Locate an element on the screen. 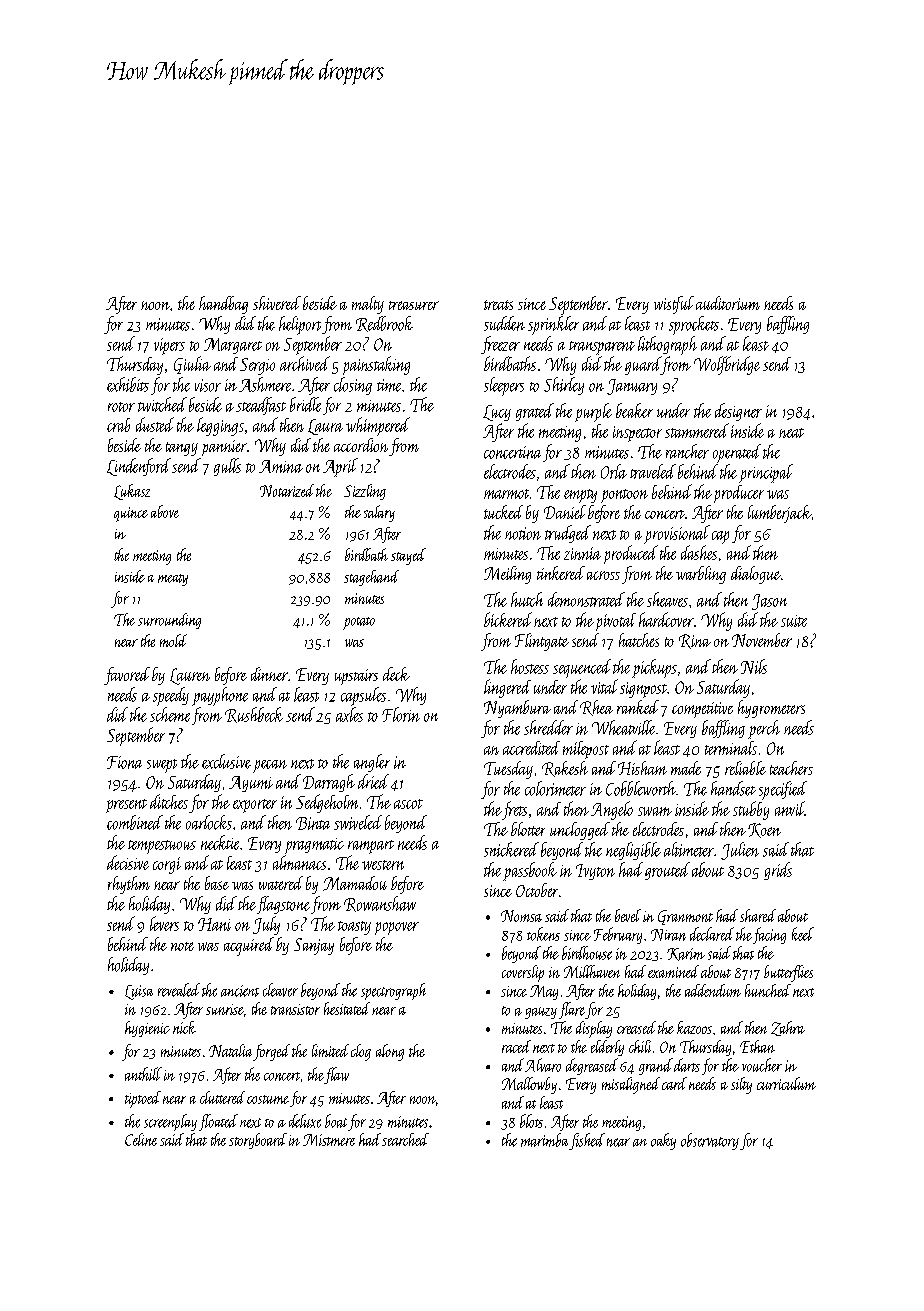 This screenshot has width=924, height=1311. swiveled is located at coordinates (358, 822).
